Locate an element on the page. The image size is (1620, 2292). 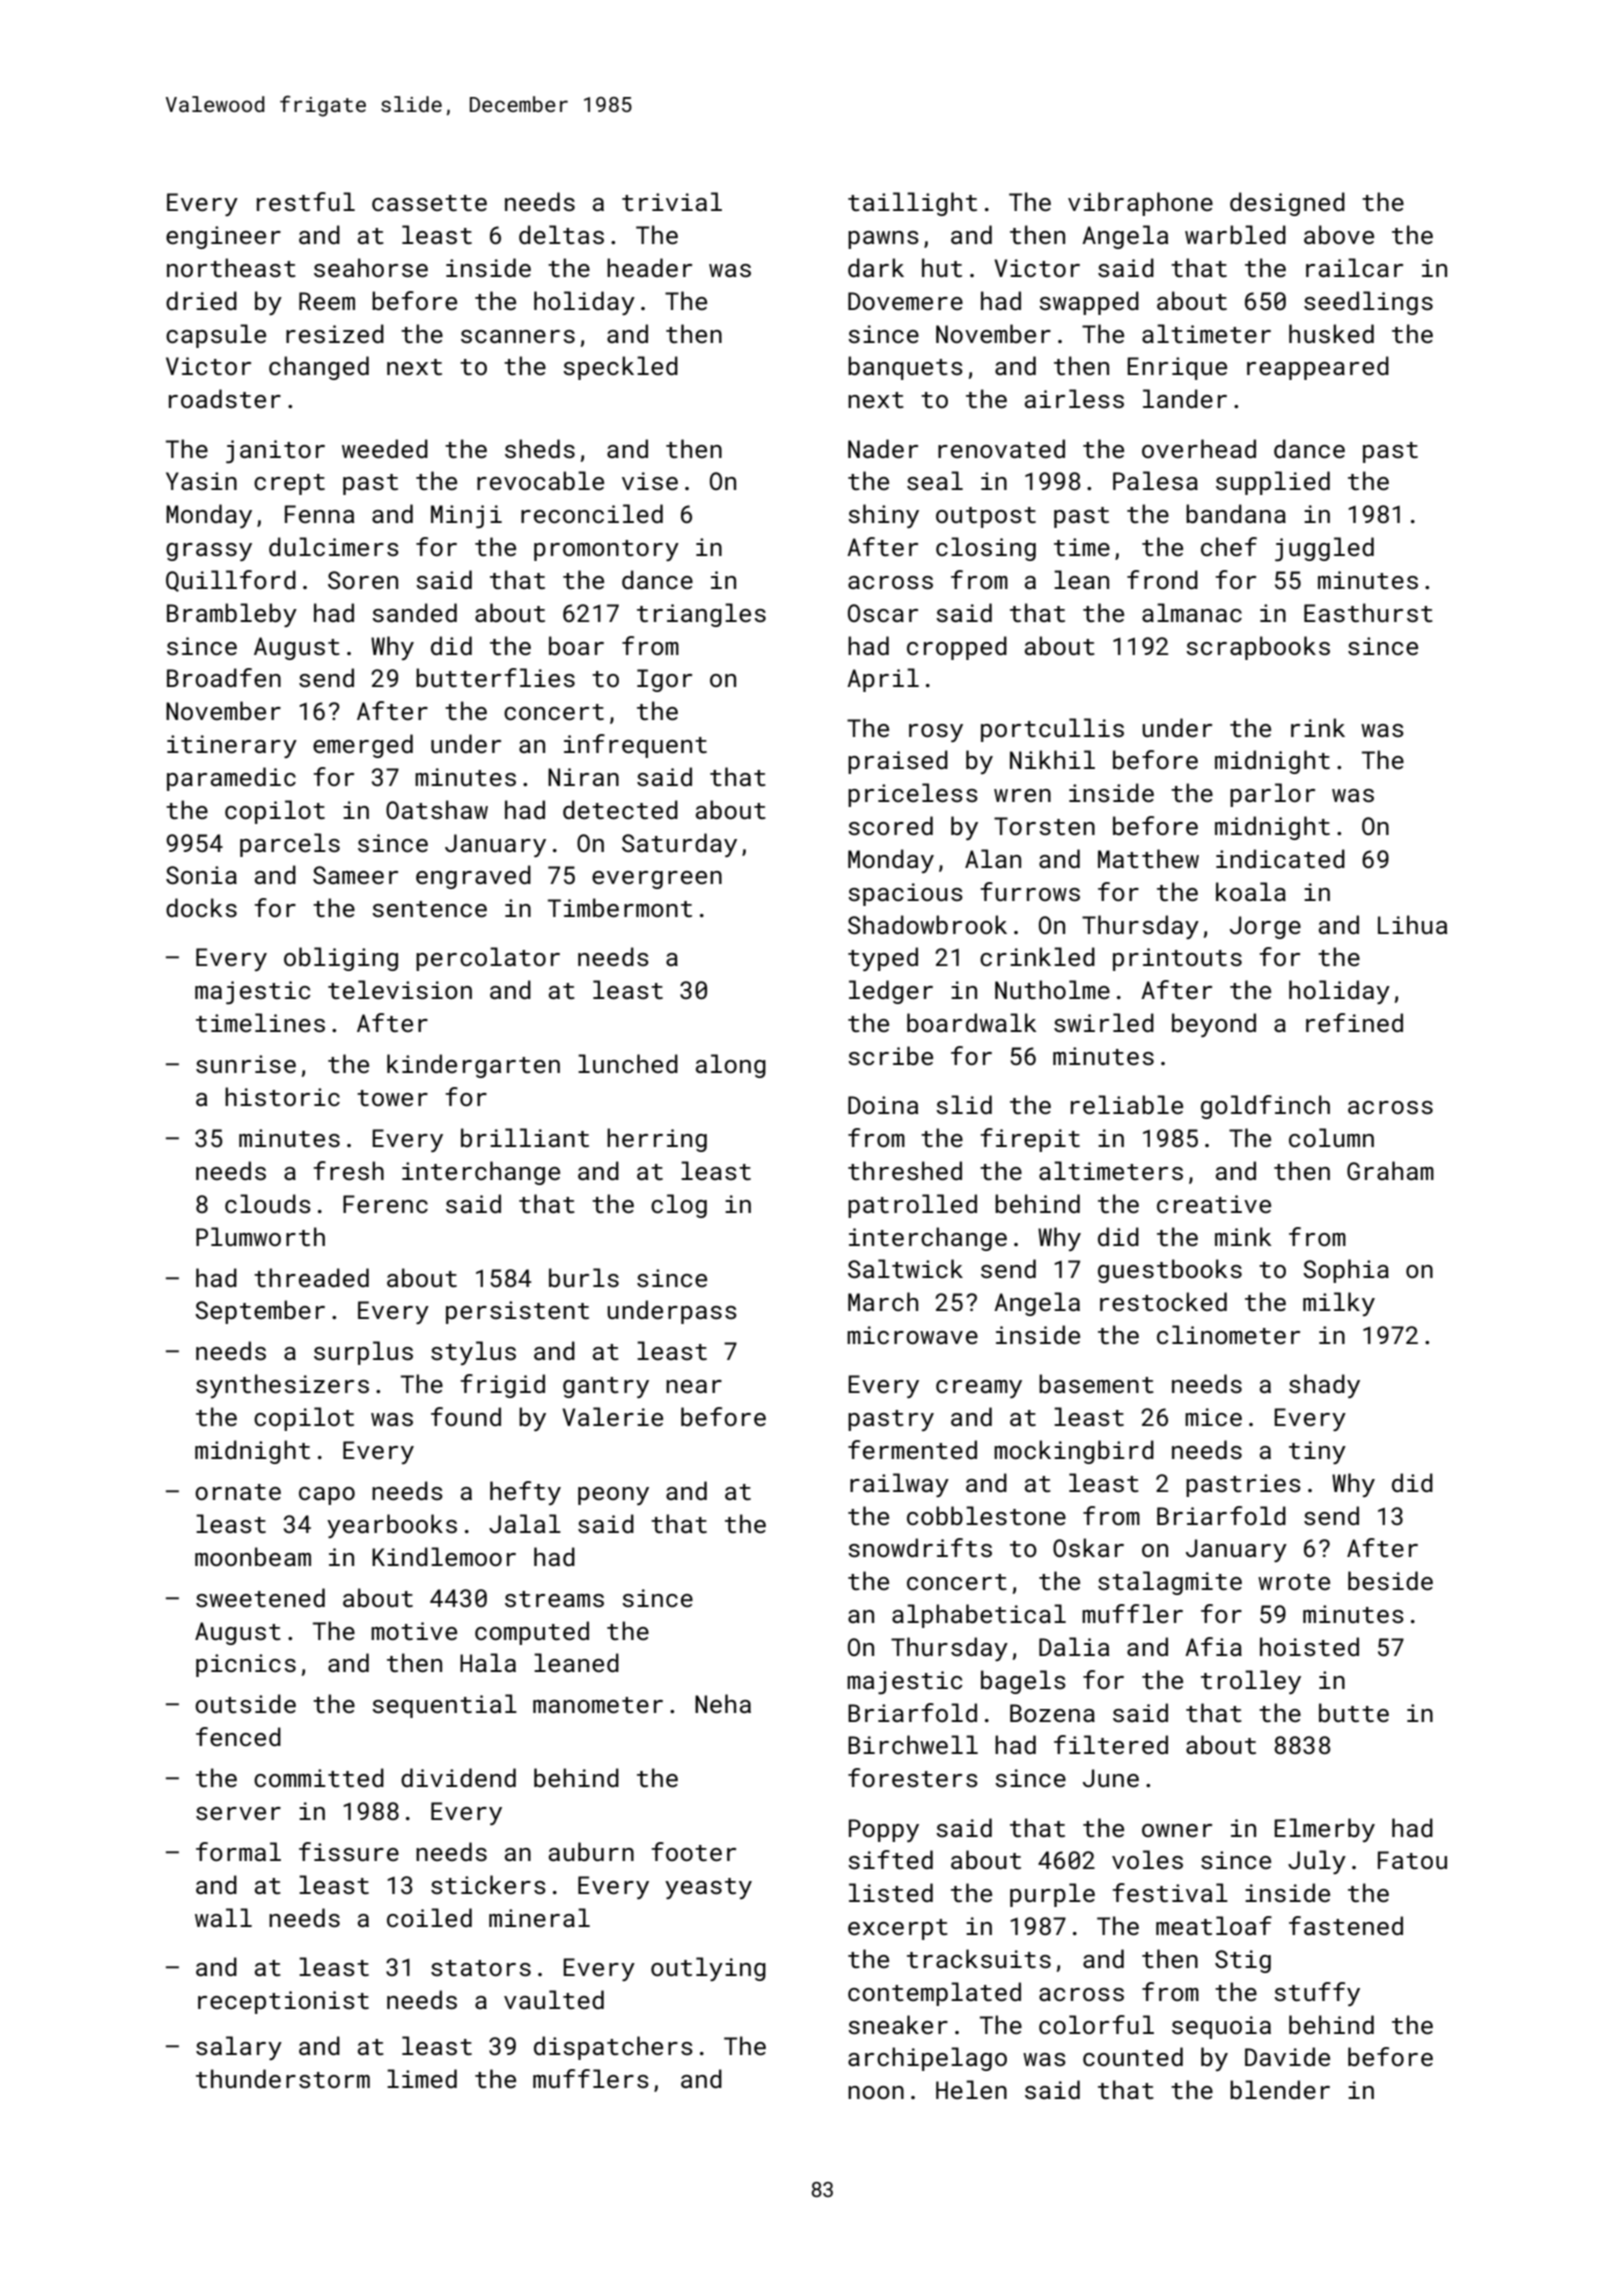
banquets is located at coordinates (905, 368).
